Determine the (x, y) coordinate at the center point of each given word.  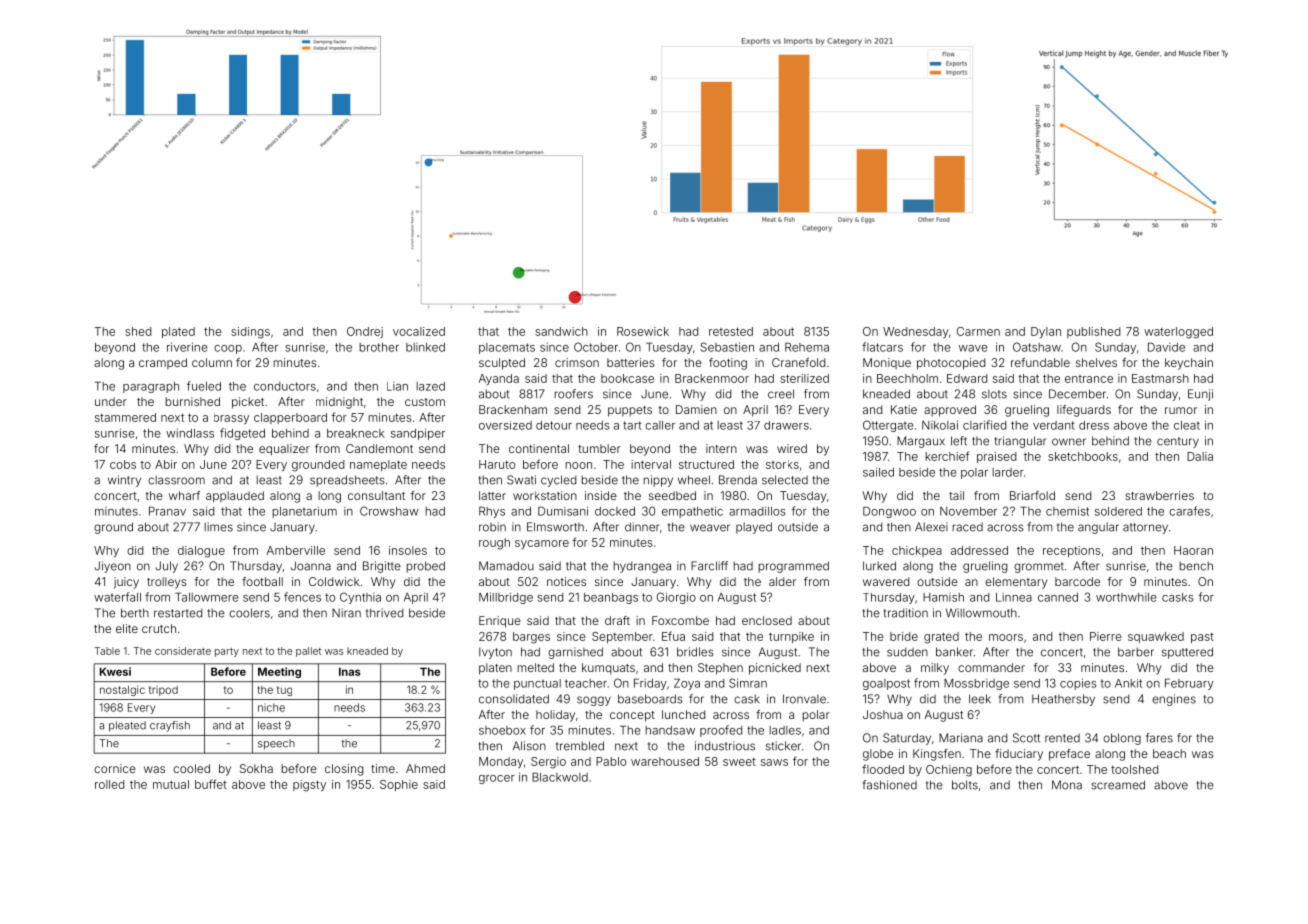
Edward (967, 378)
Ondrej (365, 332)
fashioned (890, 785)
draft (617, 620)
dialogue (201, 552)
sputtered (1187, 653)
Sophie (399, 785)
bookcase (627, 378)
